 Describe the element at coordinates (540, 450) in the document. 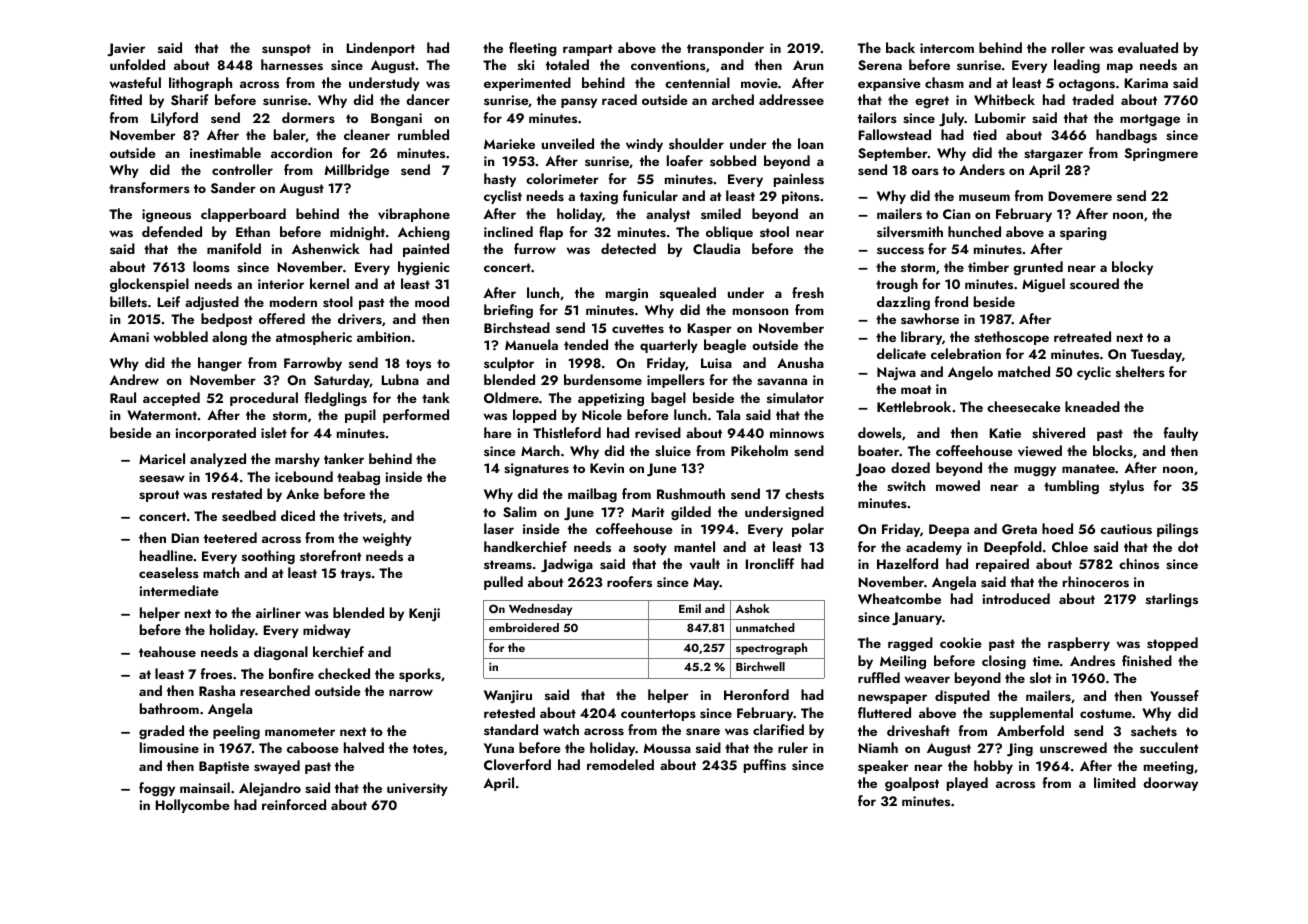

I see `March` at that location.
